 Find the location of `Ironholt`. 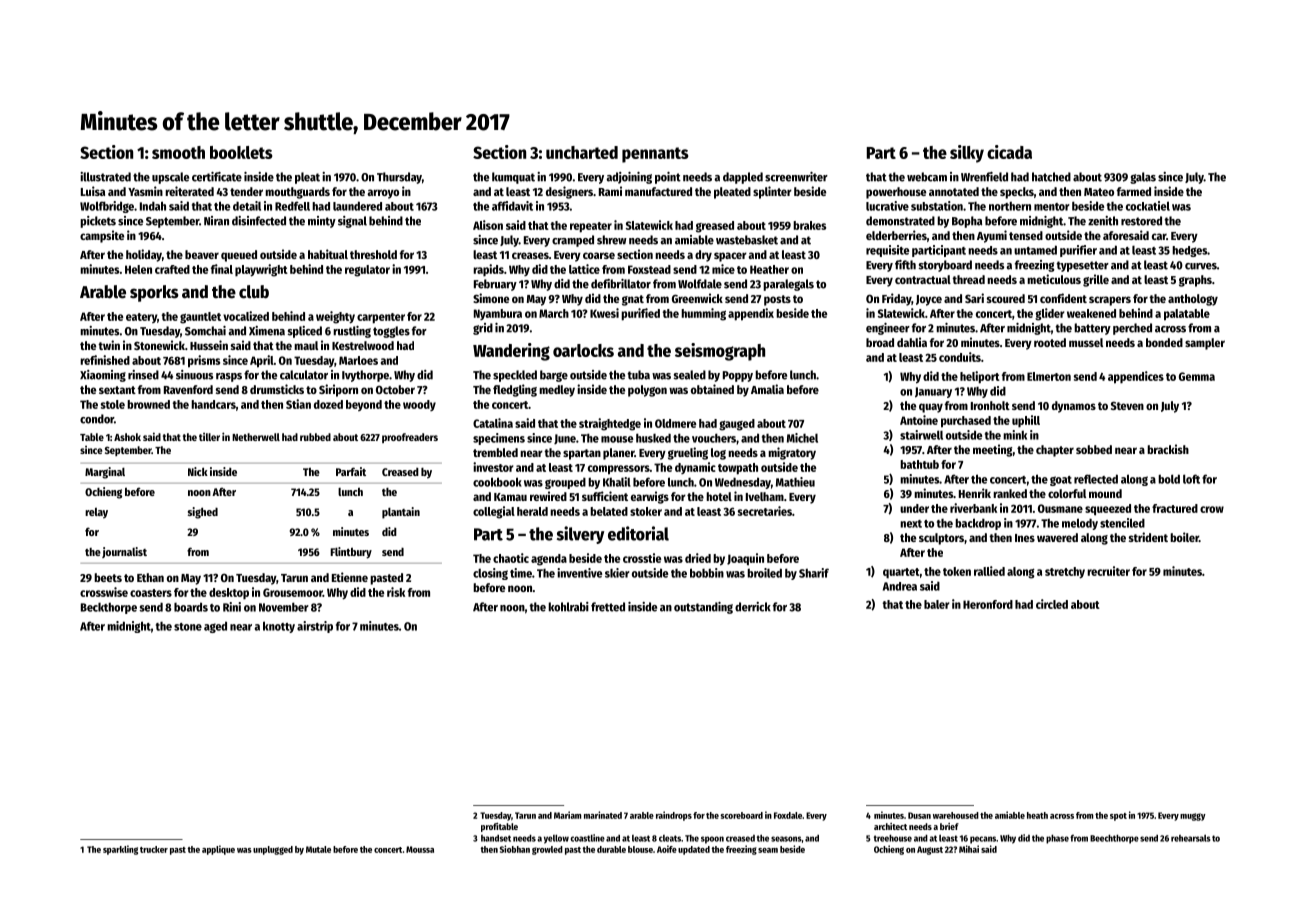

Ironholt is located at coordinates (990, 405).
